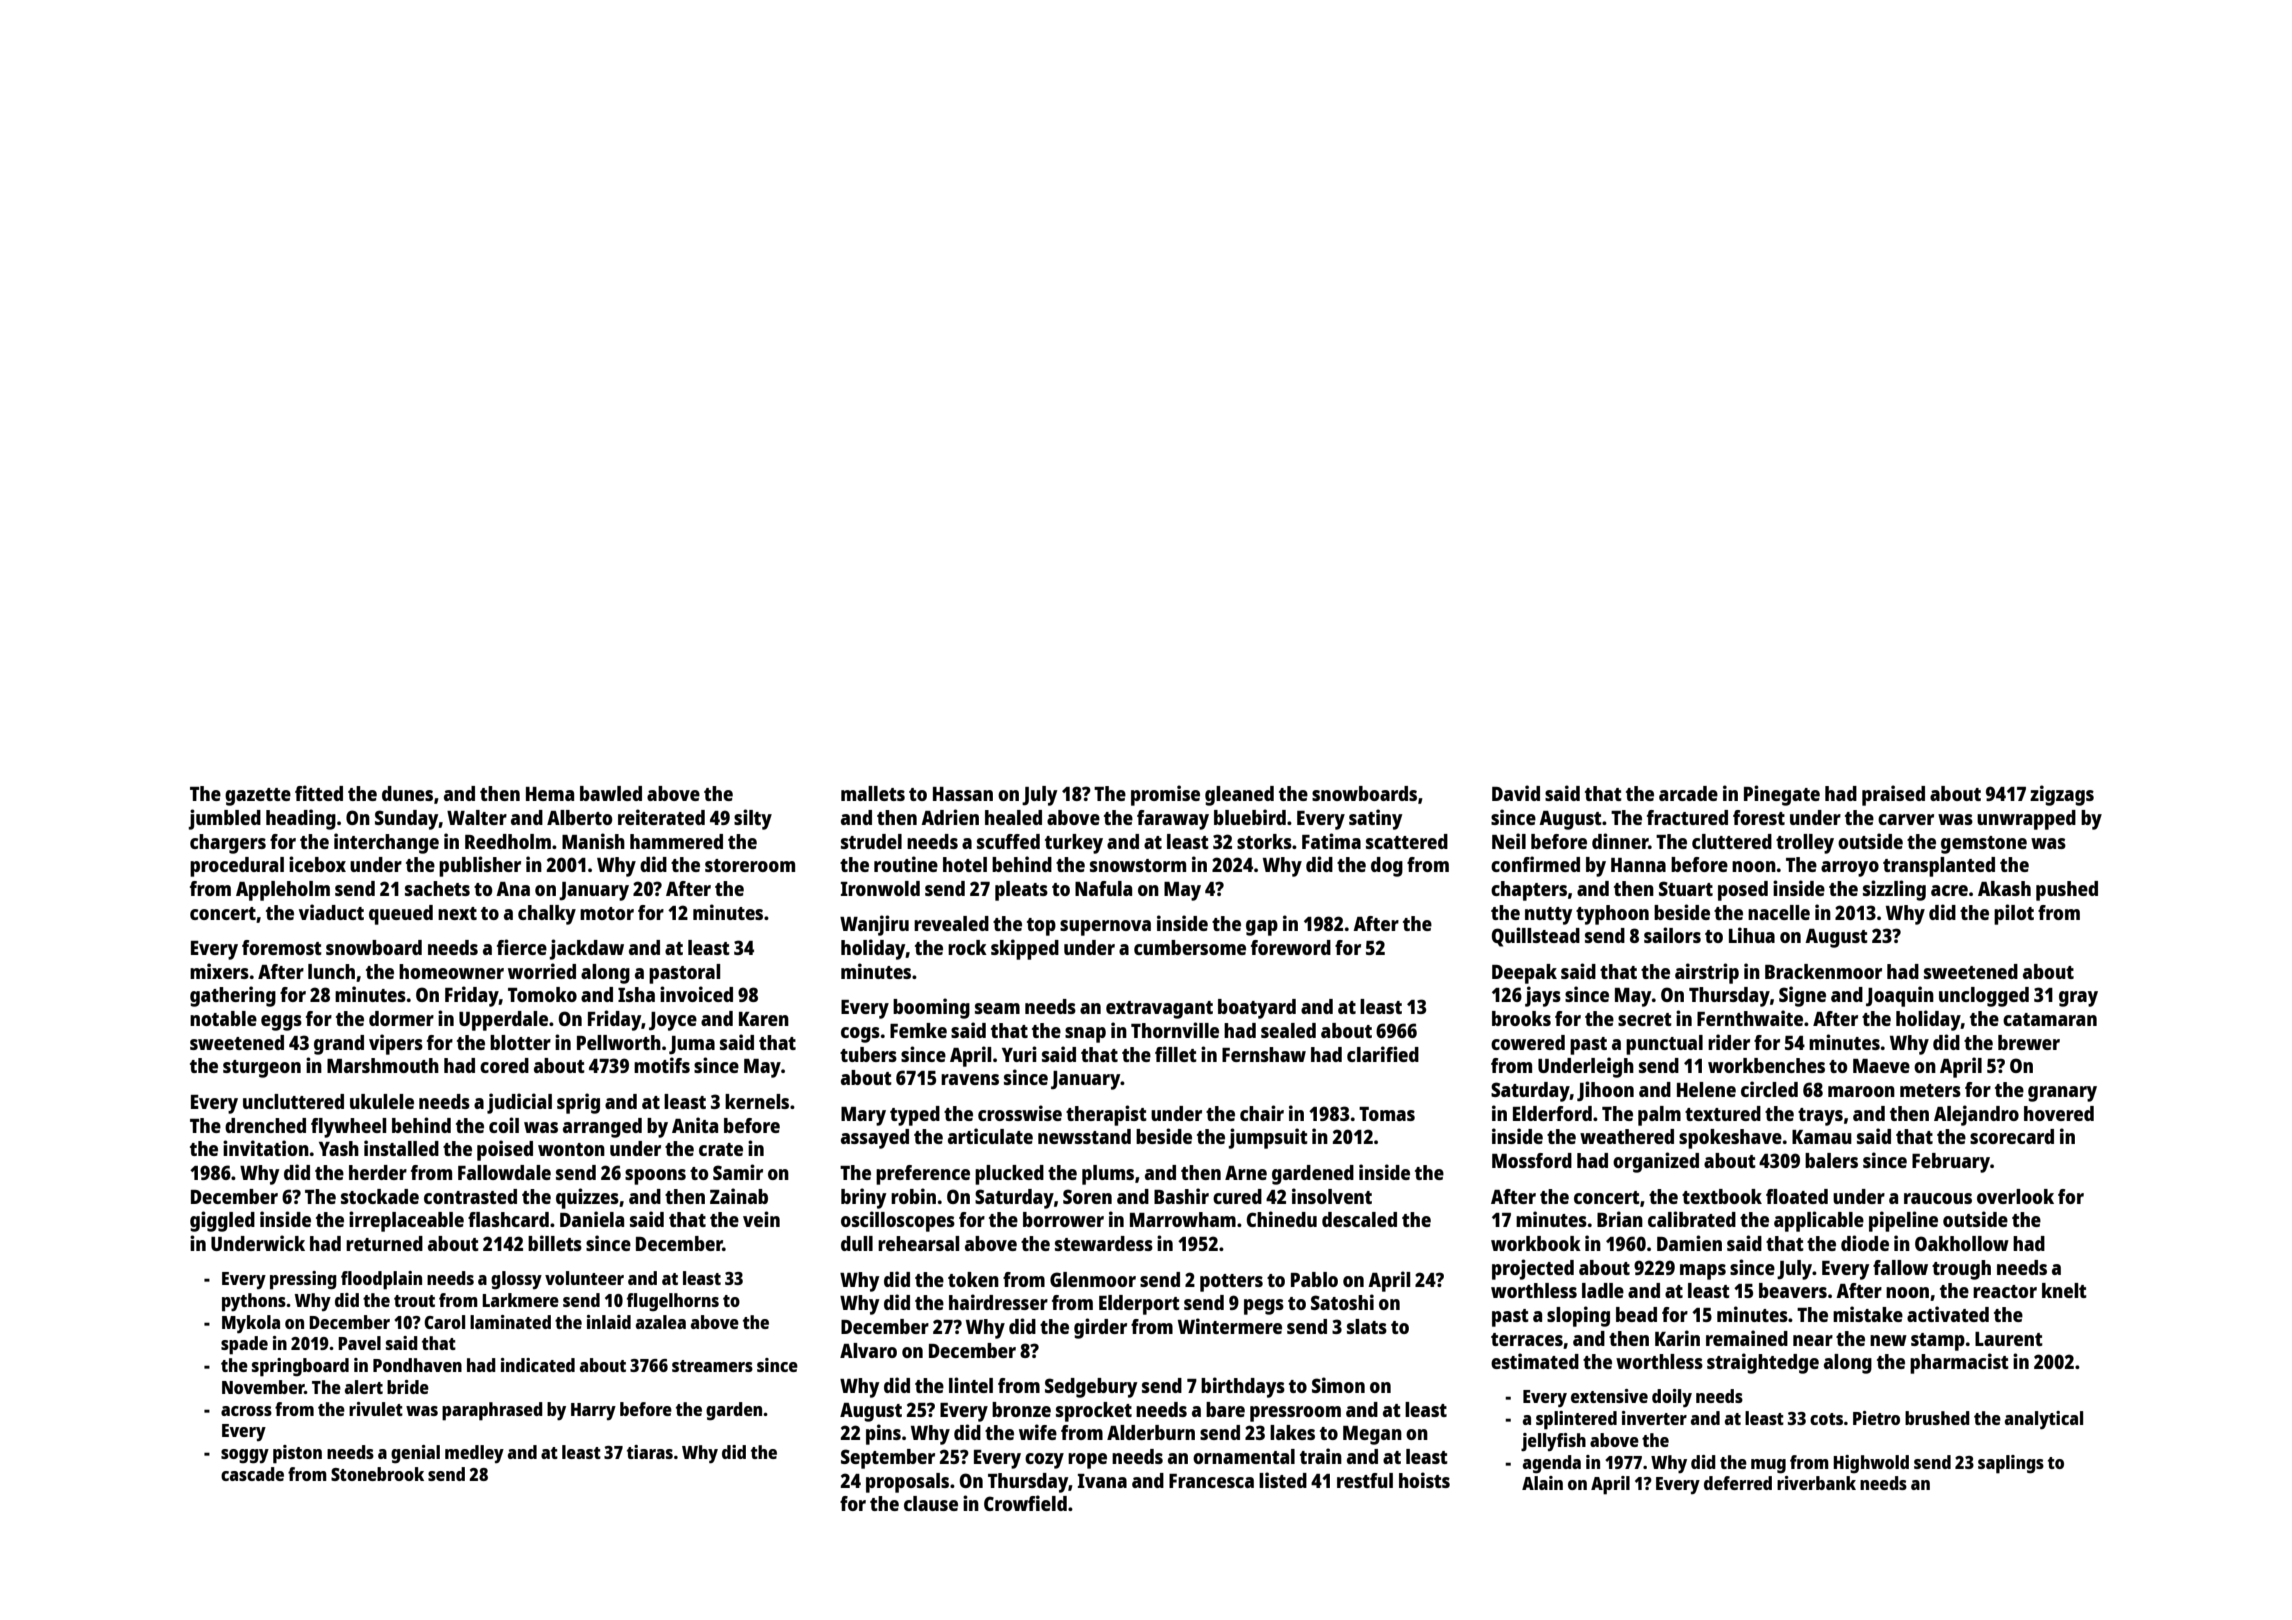 The height and width of the document is (1620, 2292). I want to click on Glenmoor, so click(1093, 1279).
